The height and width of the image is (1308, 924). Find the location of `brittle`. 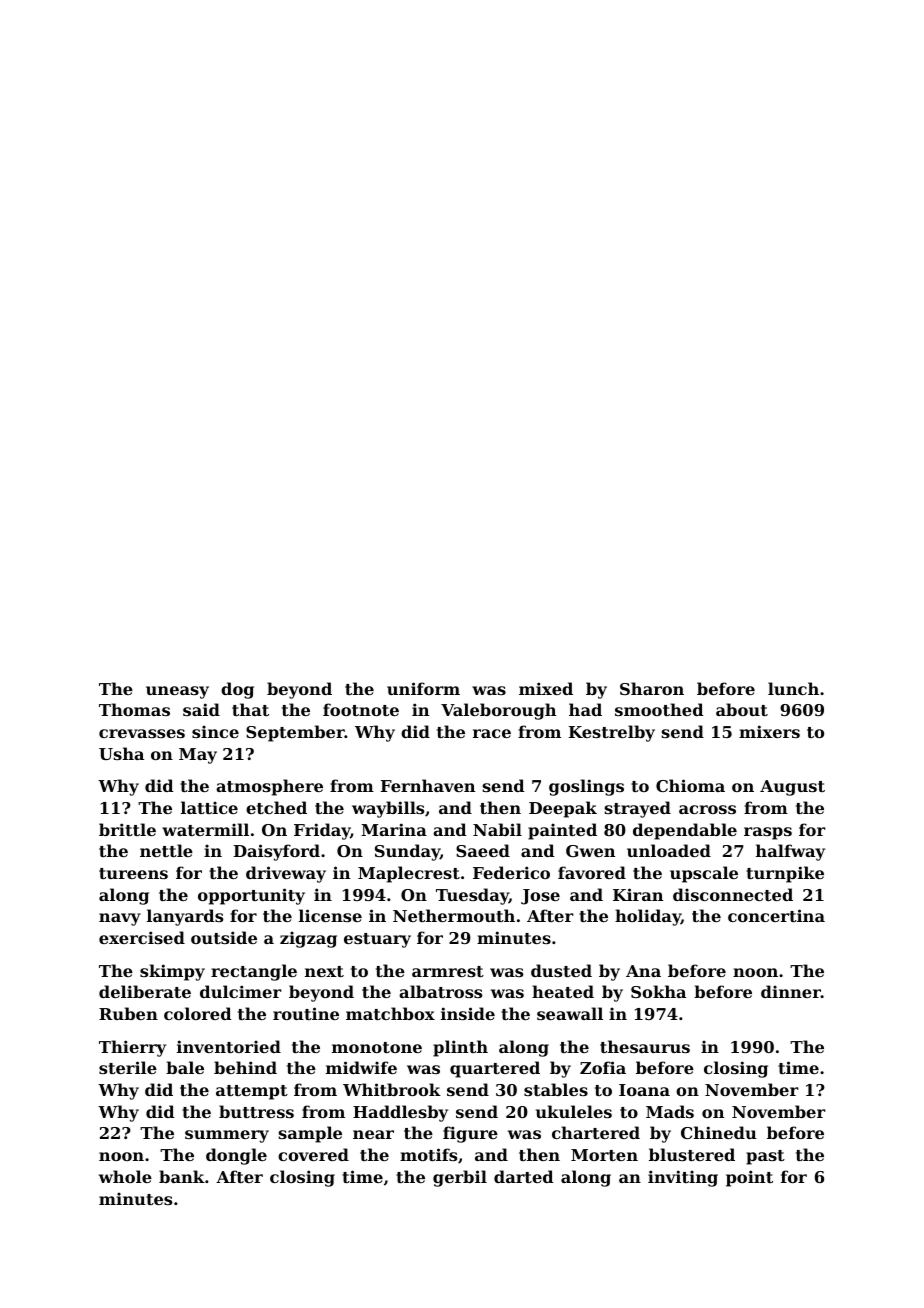

brittle is located at coordinates (127, 829).
